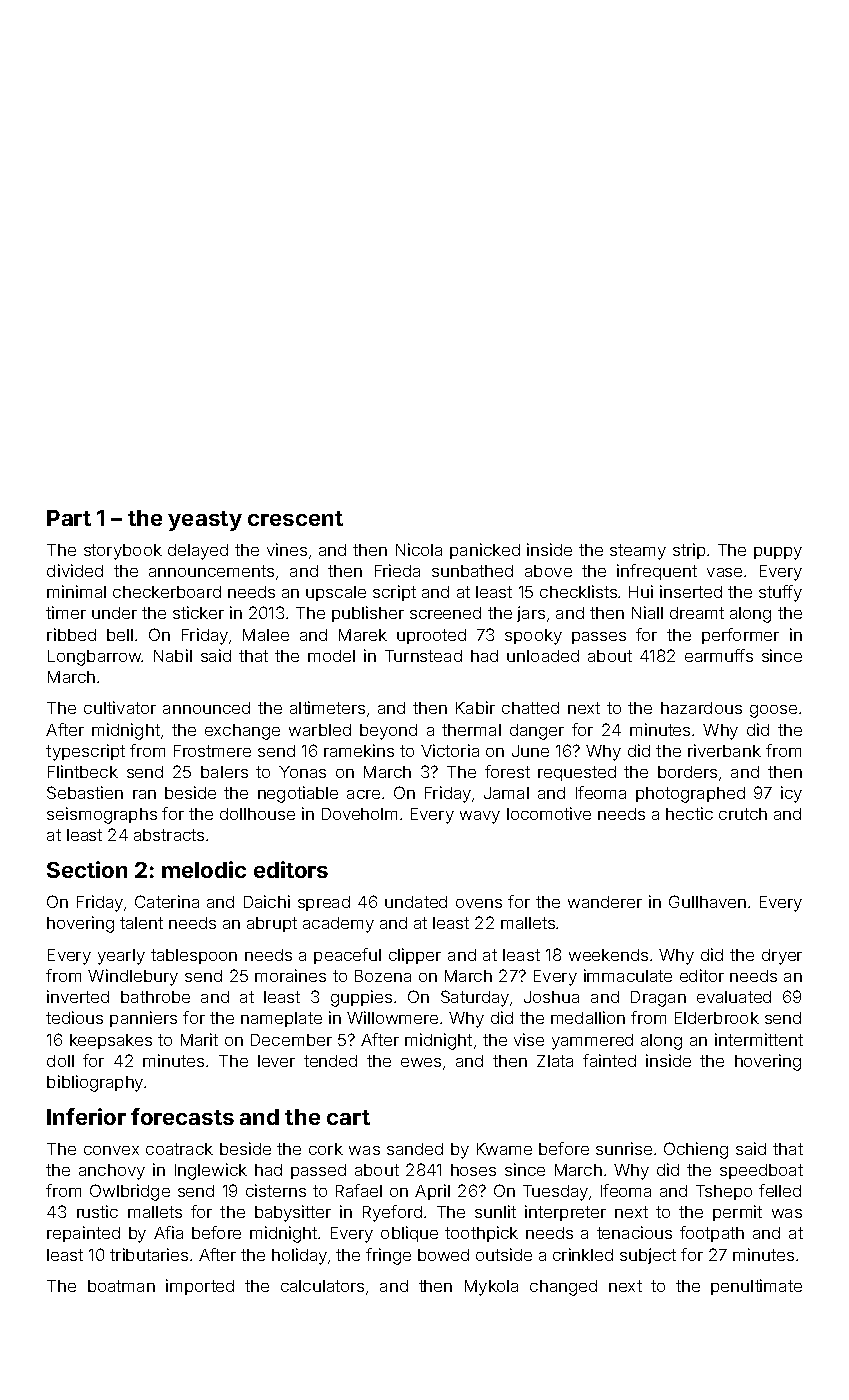 This image has height=1400, width=849. I want to click on sanded, so click(415, 1149).
